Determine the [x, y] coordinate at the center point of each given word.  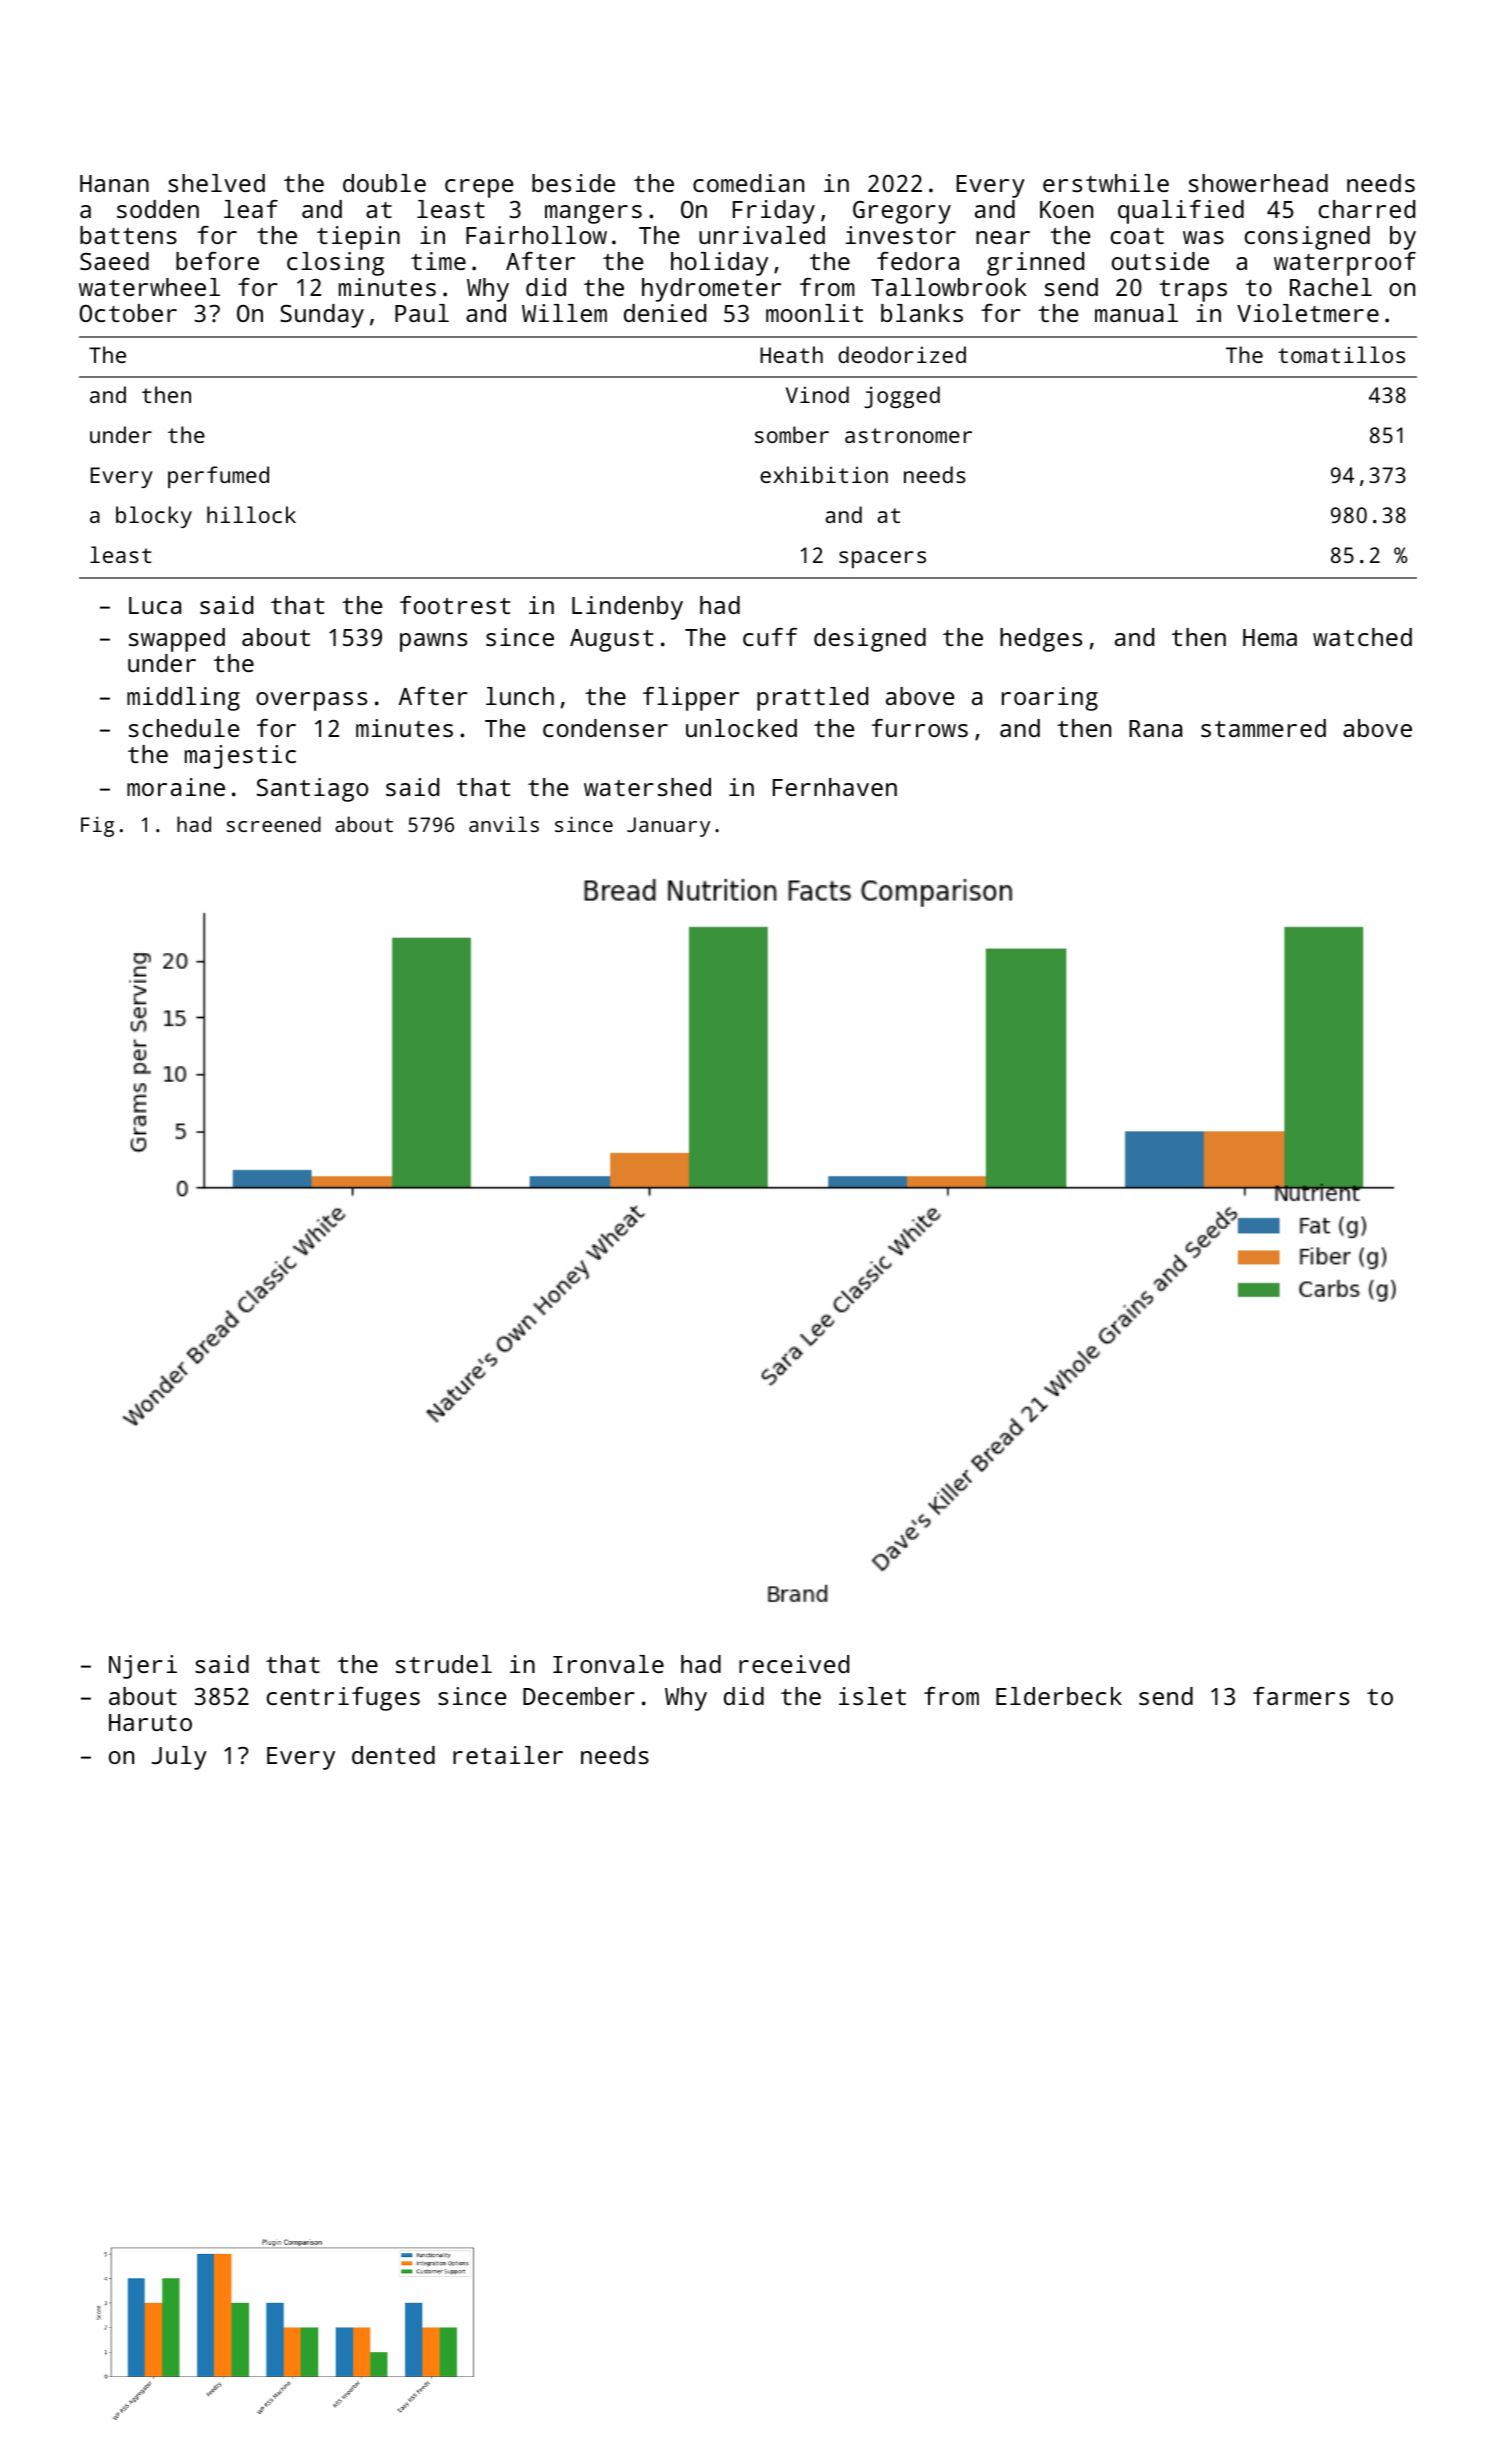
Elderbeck [1059, 1696]
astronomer [908, 435]
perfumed [218, 477]
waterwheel [149, 287]
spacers [882, 559]
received [794, 1664]
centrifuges [343, 1699]
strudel [444, 1664]
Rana [1155, 728]
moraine [176, 787]
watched [1362, 637]
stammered [1263, 728]
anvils [504, 824]
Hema [1270, 637]
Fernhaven [835, 787]
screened [274, 824]
